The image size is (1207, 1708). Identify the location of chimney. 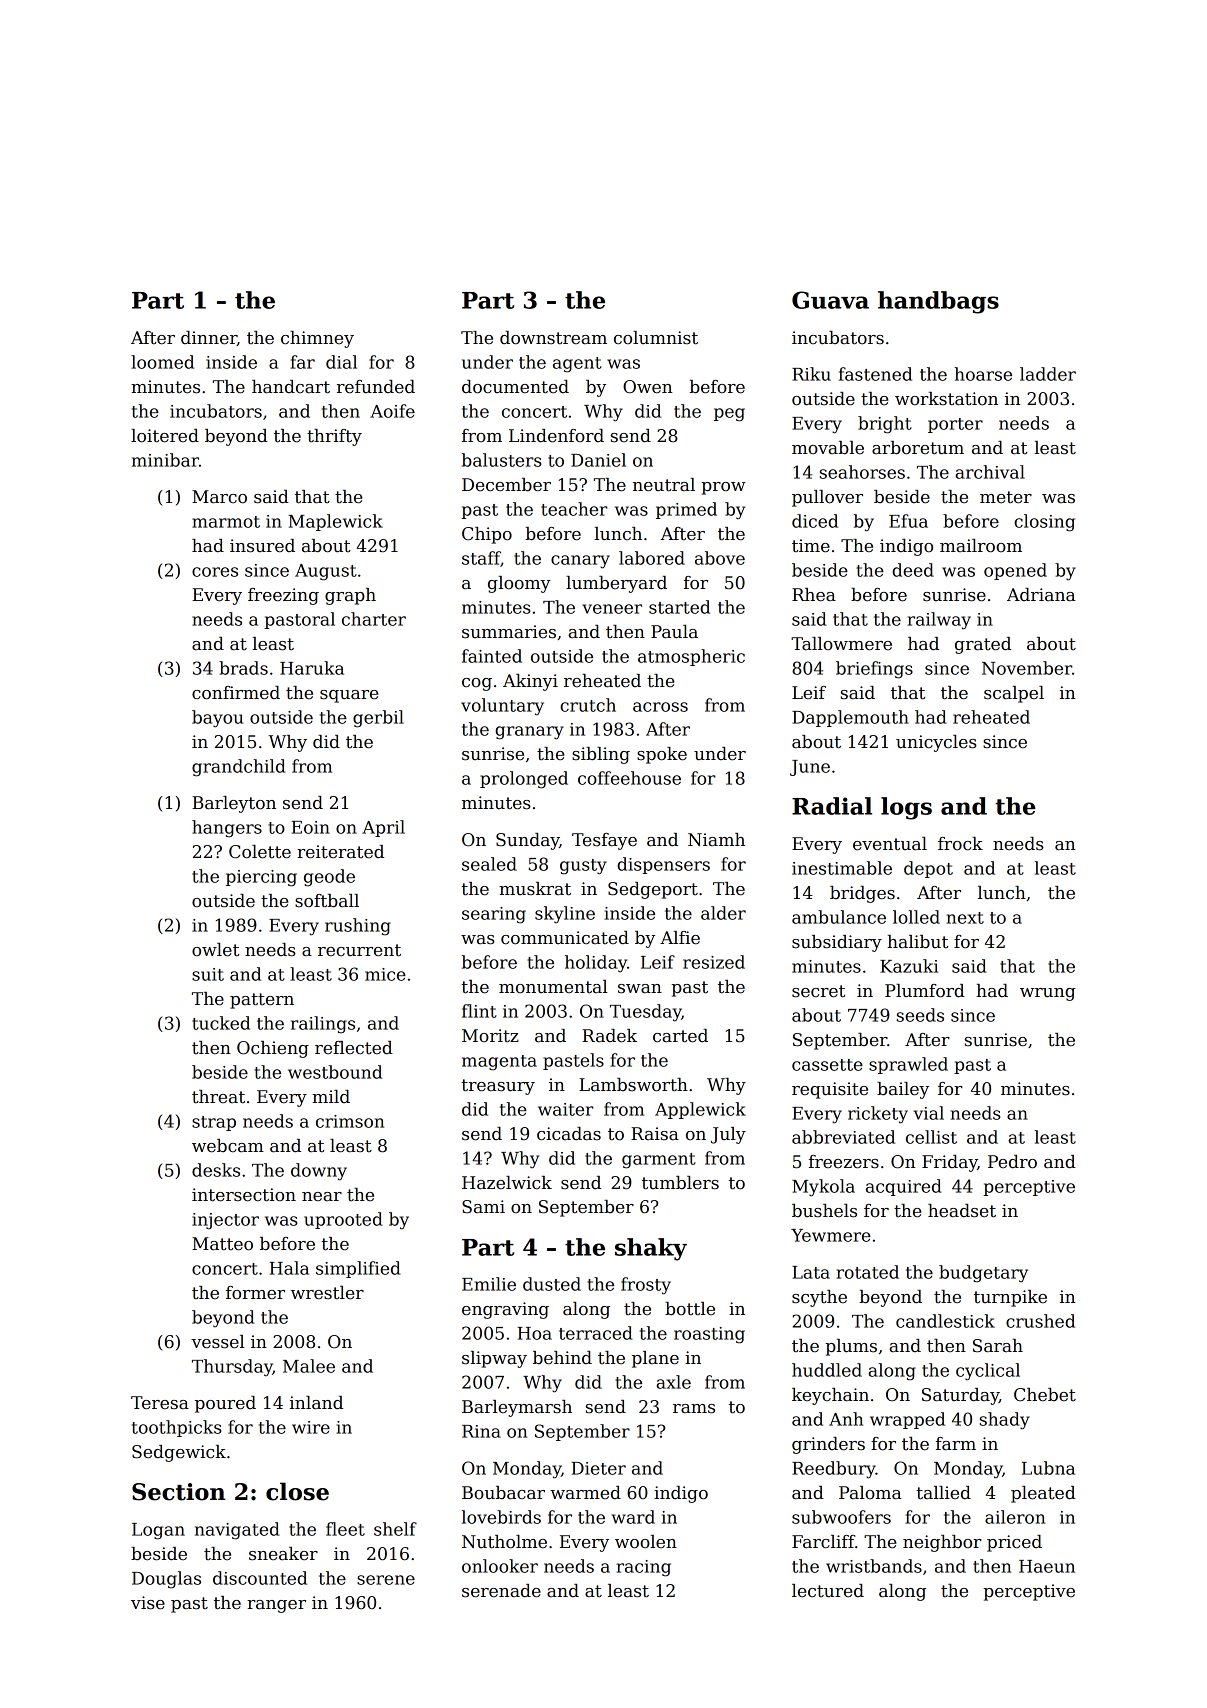
(317, 339).
